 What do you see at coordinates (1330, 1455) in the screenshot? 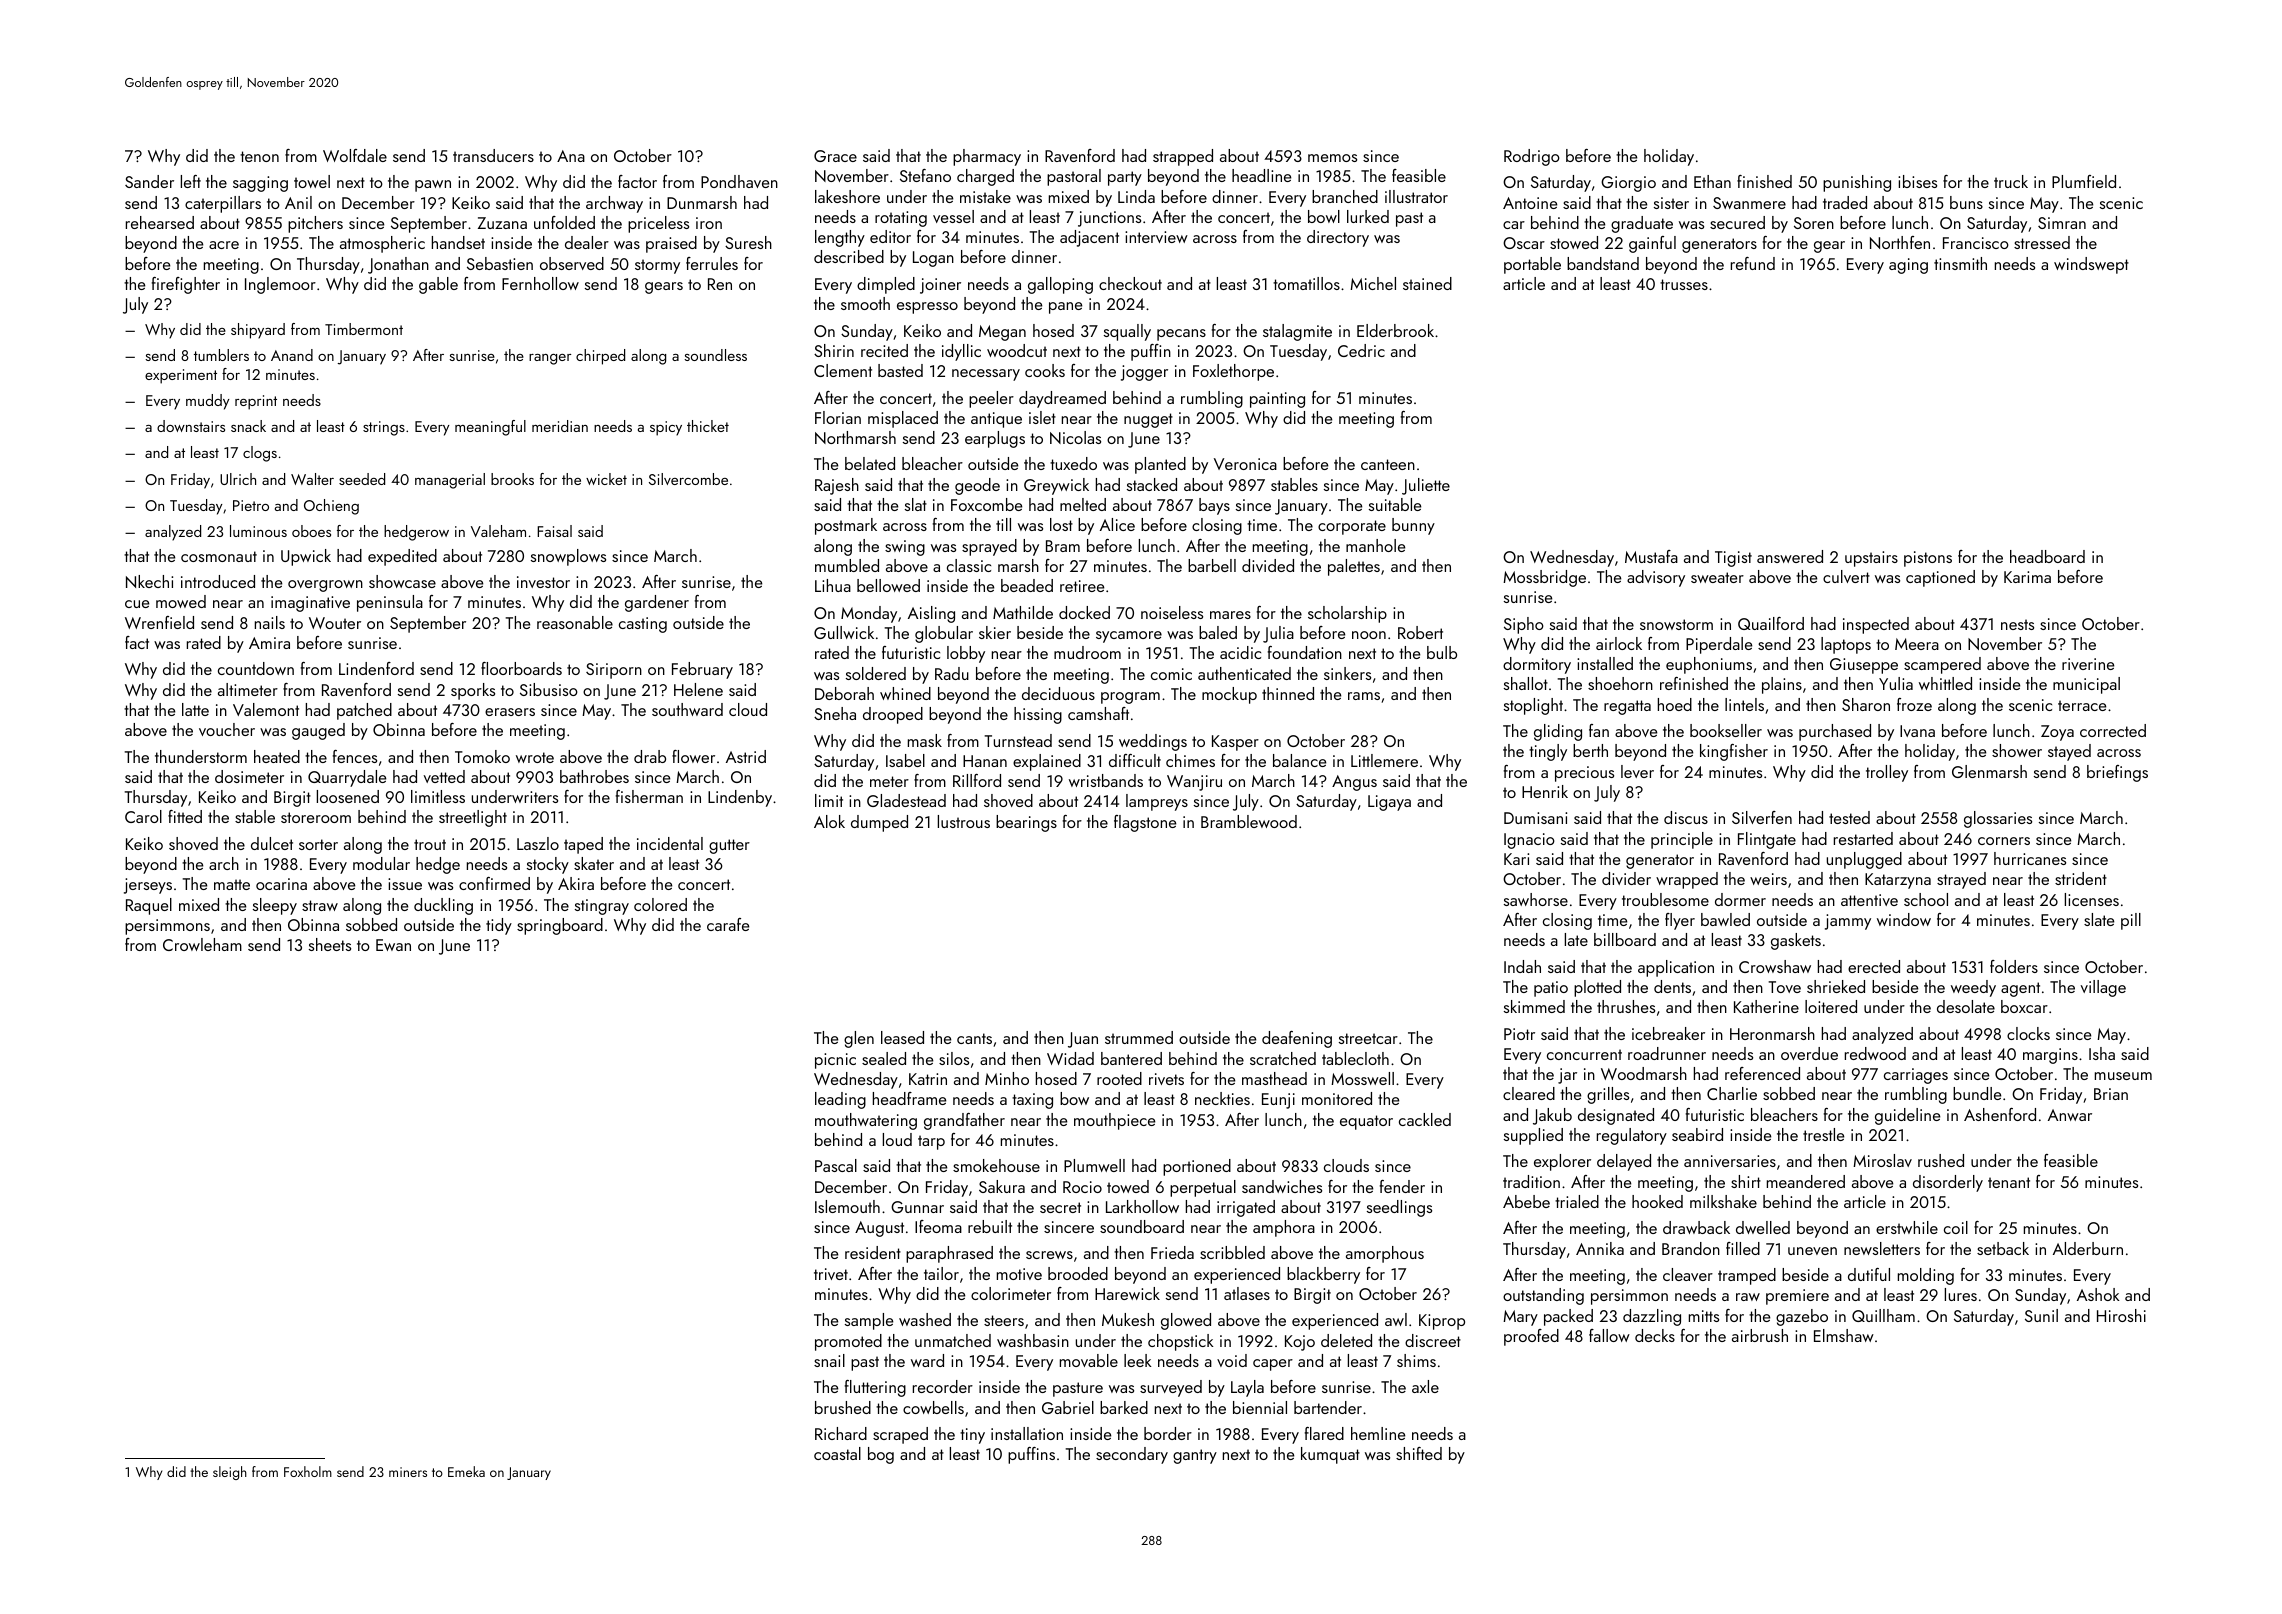
I see `kumquat` at bounding box center [1330, 1455].
